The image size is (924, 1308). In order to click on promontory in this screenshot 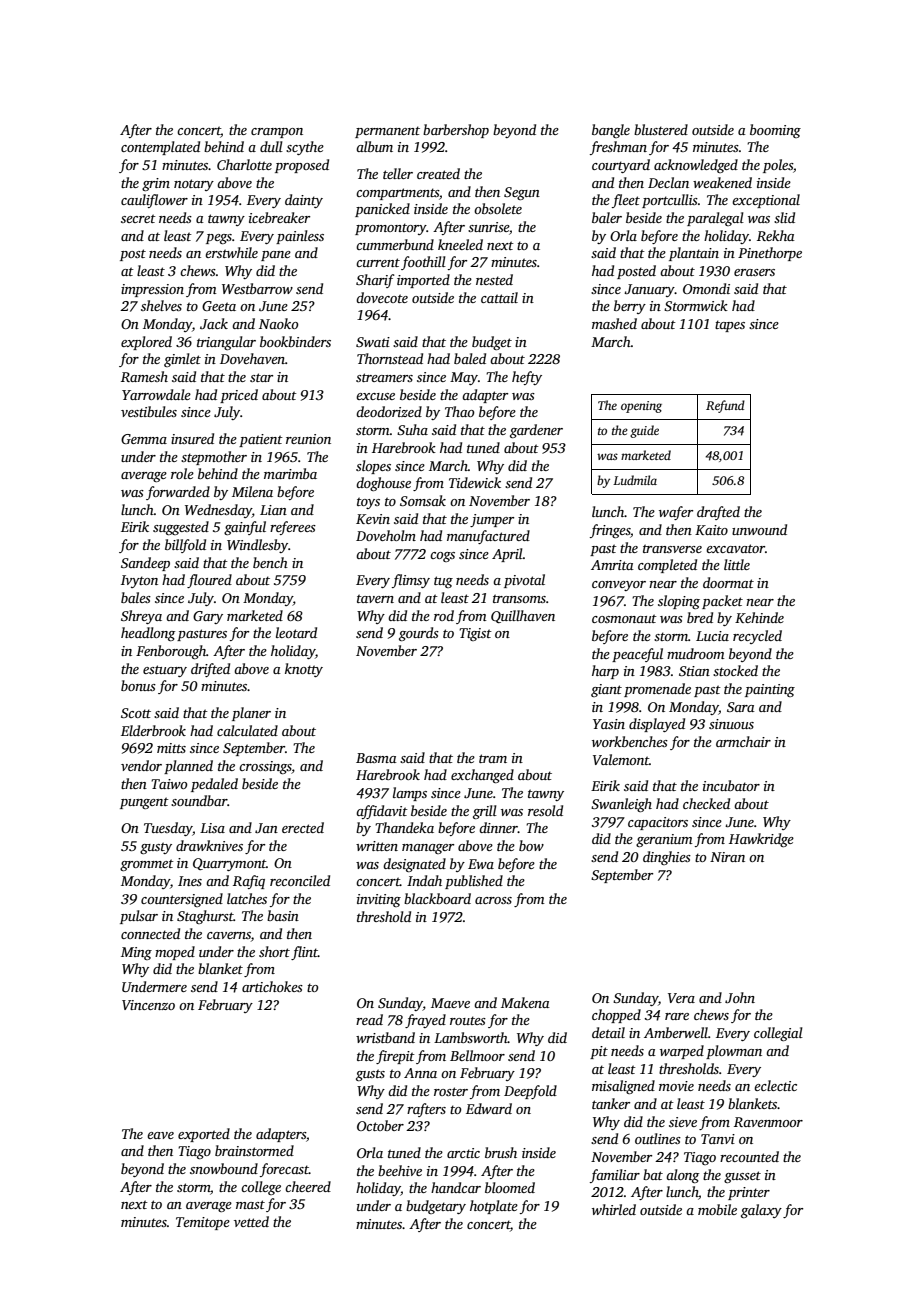, I will do `click(390, 229)`.
